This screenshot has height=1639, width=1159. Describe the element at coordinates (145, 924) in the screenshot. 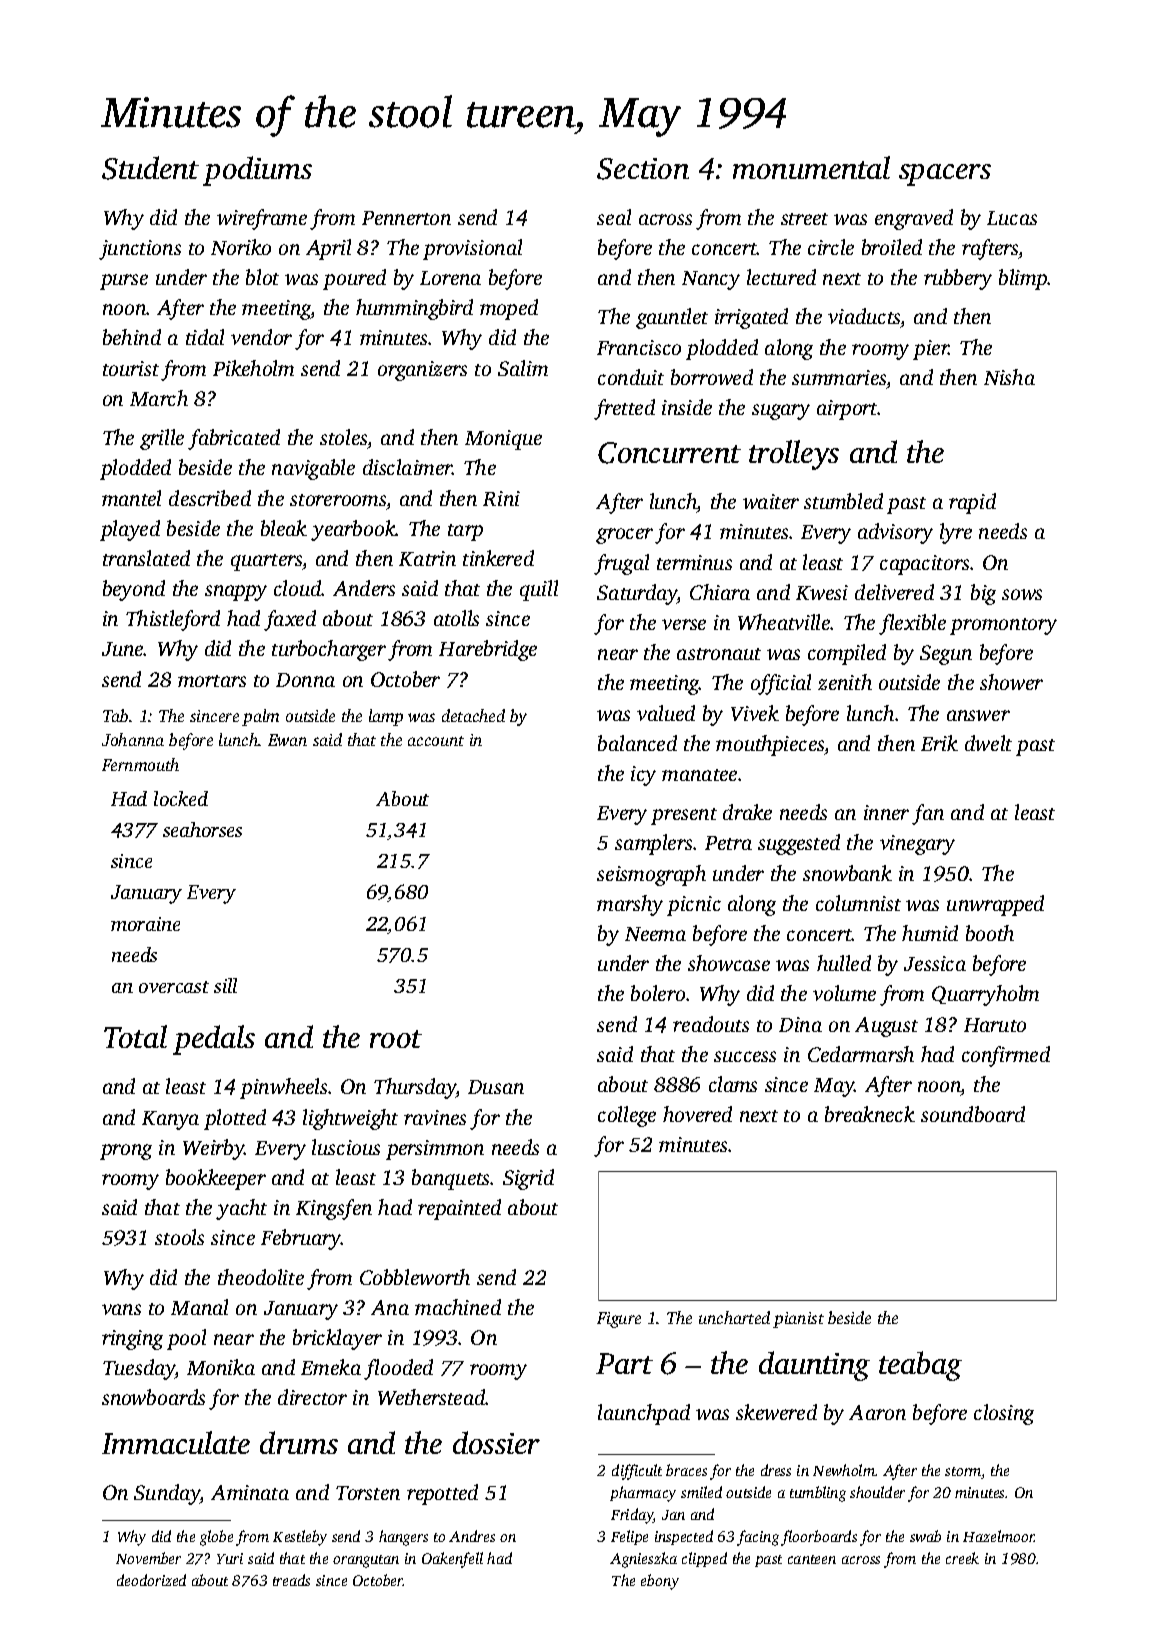

I see `moraine` at that location.
